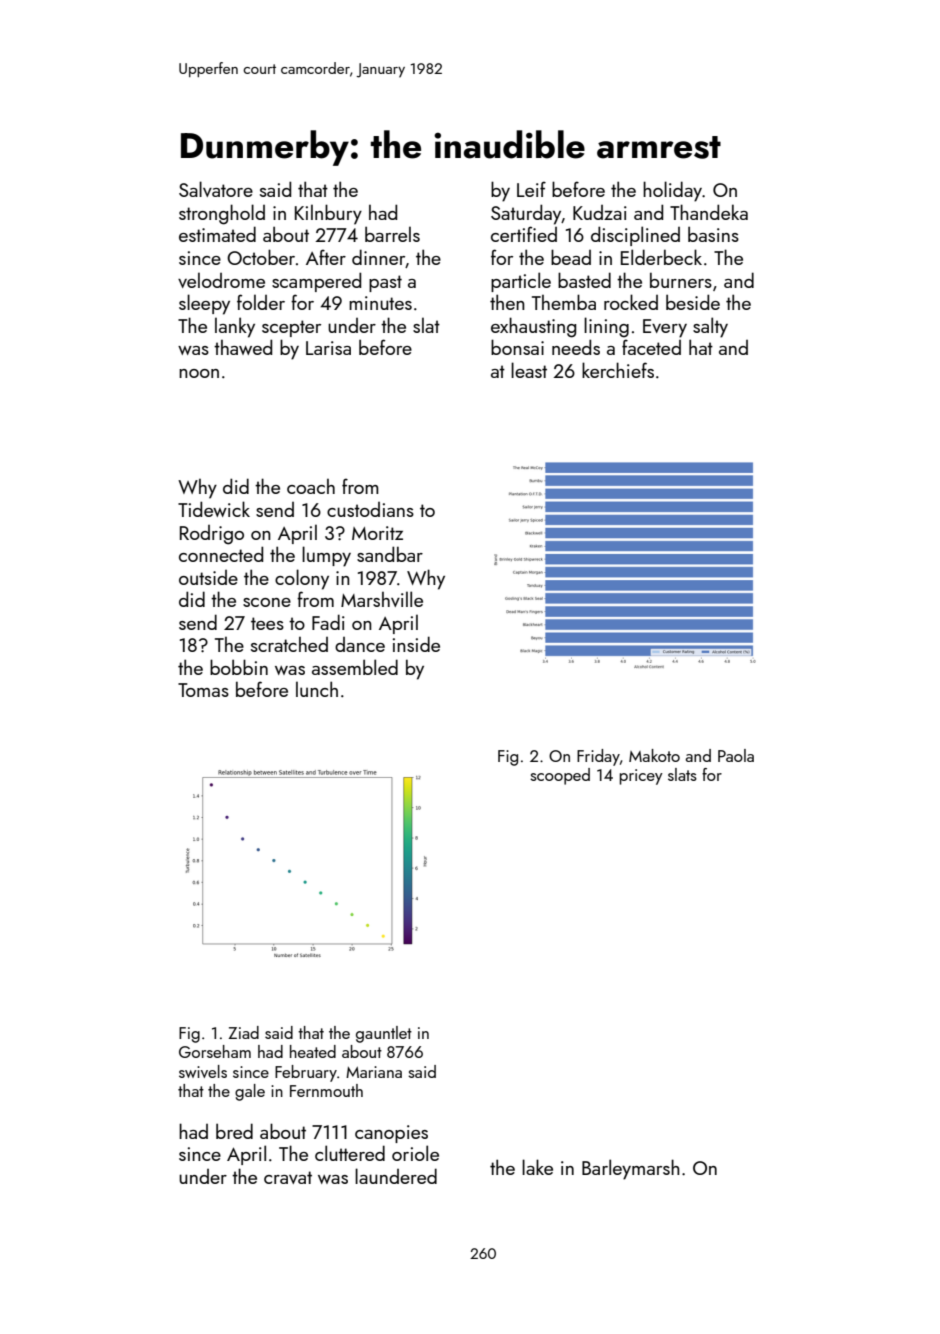  What do you see at coordinates (517, 347) in the screenshot?
I see `bonsai` at bounding box center [517, 347].
